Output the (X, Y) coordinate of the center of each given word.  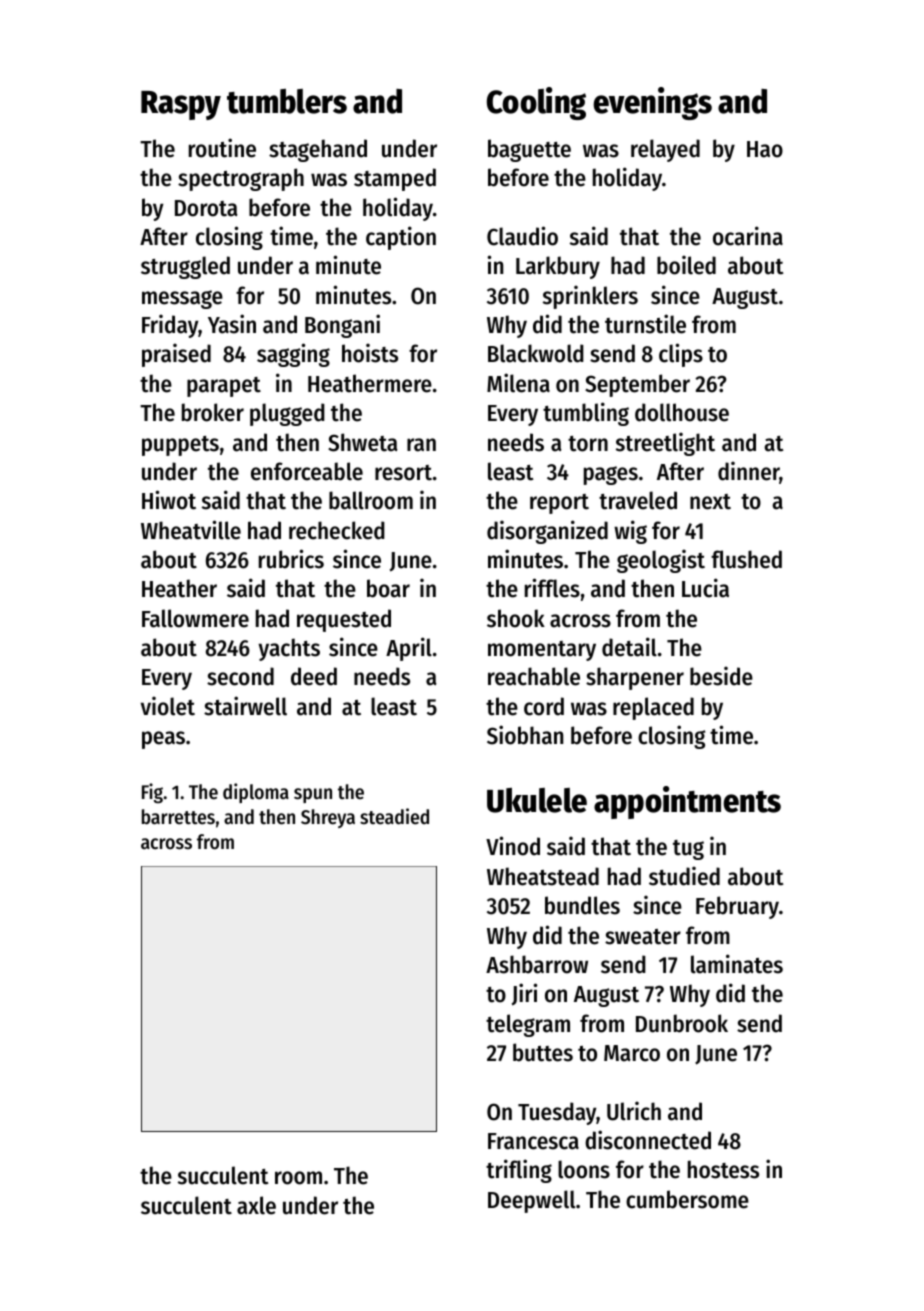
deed (314, 676)
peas (163, 740)
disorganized (547, 532)
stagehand (318, 150)
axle (256, 1205)
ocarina (748, 236)
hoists (370, 353)
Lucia (705, 588)
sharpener (635, 678)
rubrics (291, 559)
